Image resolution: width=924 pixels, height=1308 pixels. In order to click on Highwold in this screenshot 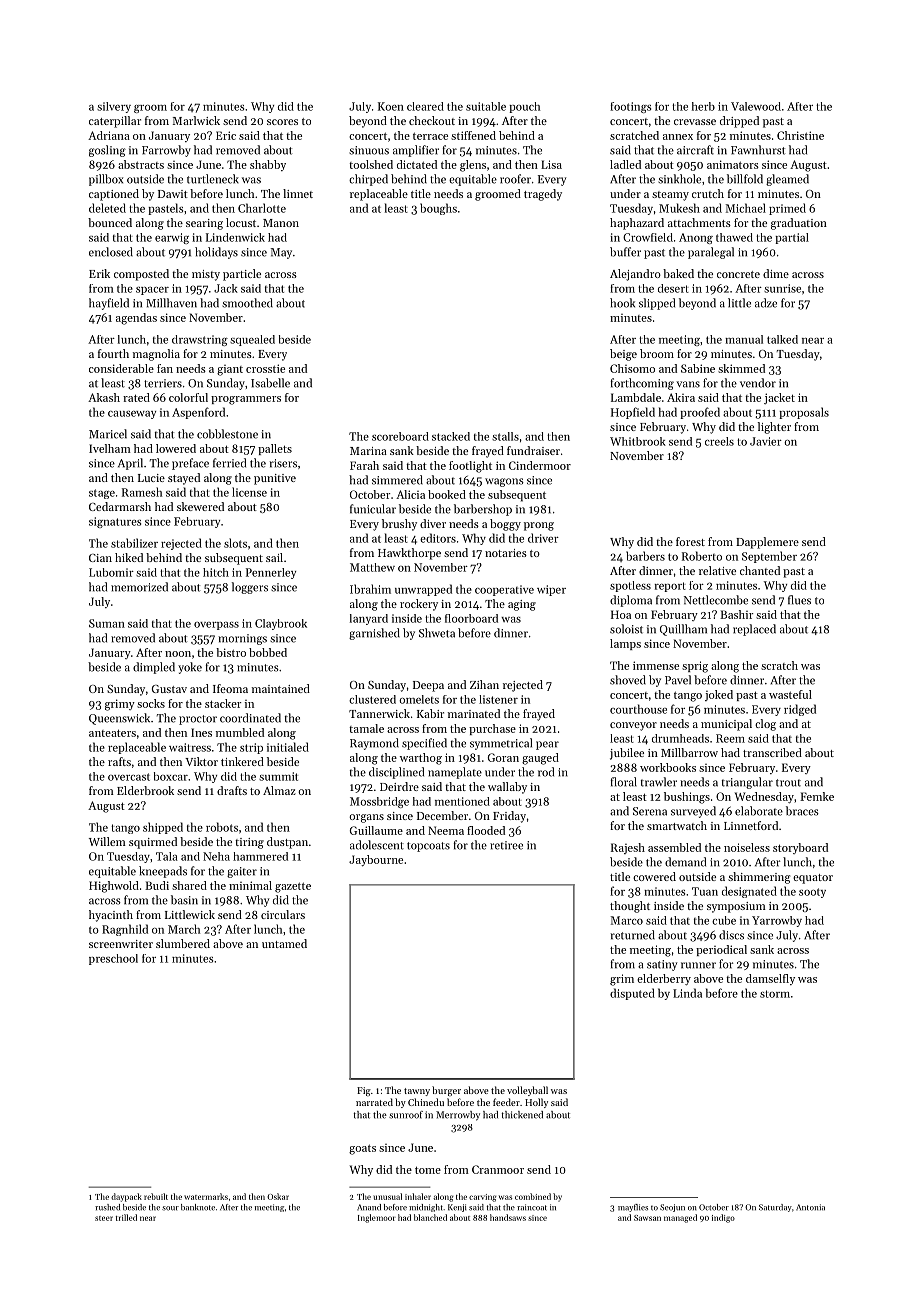, I will do `click(114, 887)`.
